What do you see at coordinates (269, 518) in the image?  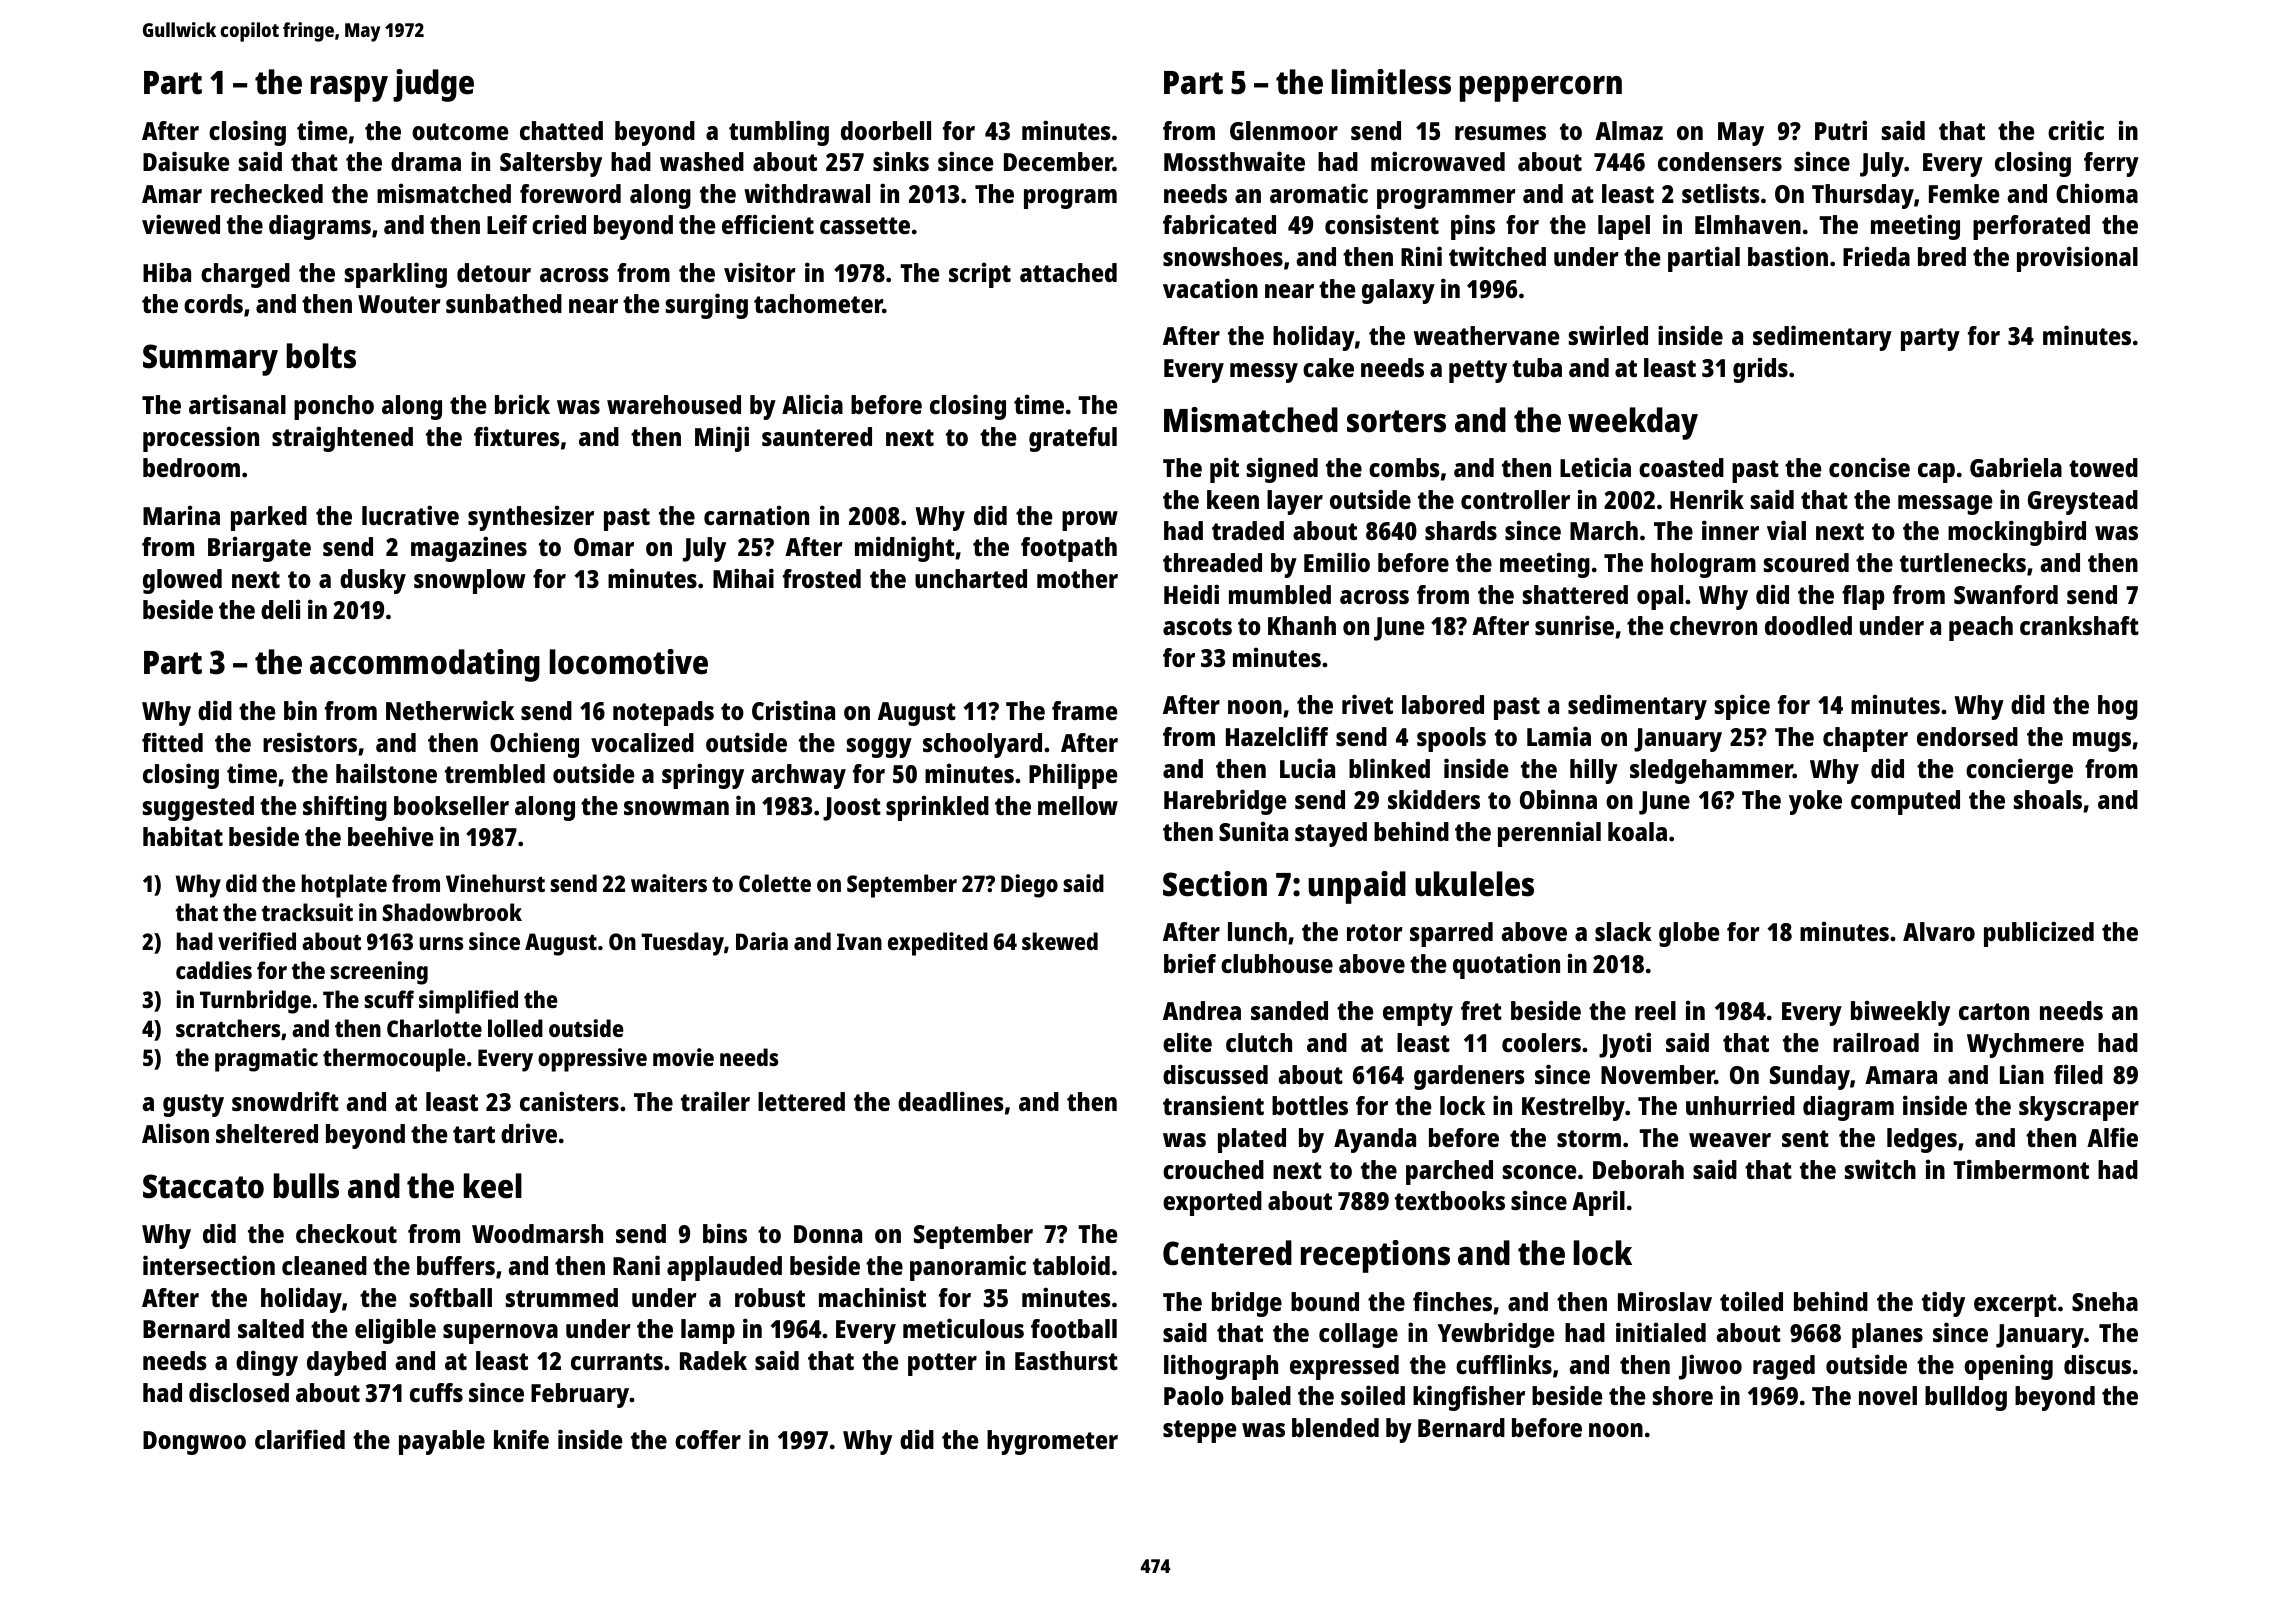 I see `parked` at bounding box center [269, 518].
